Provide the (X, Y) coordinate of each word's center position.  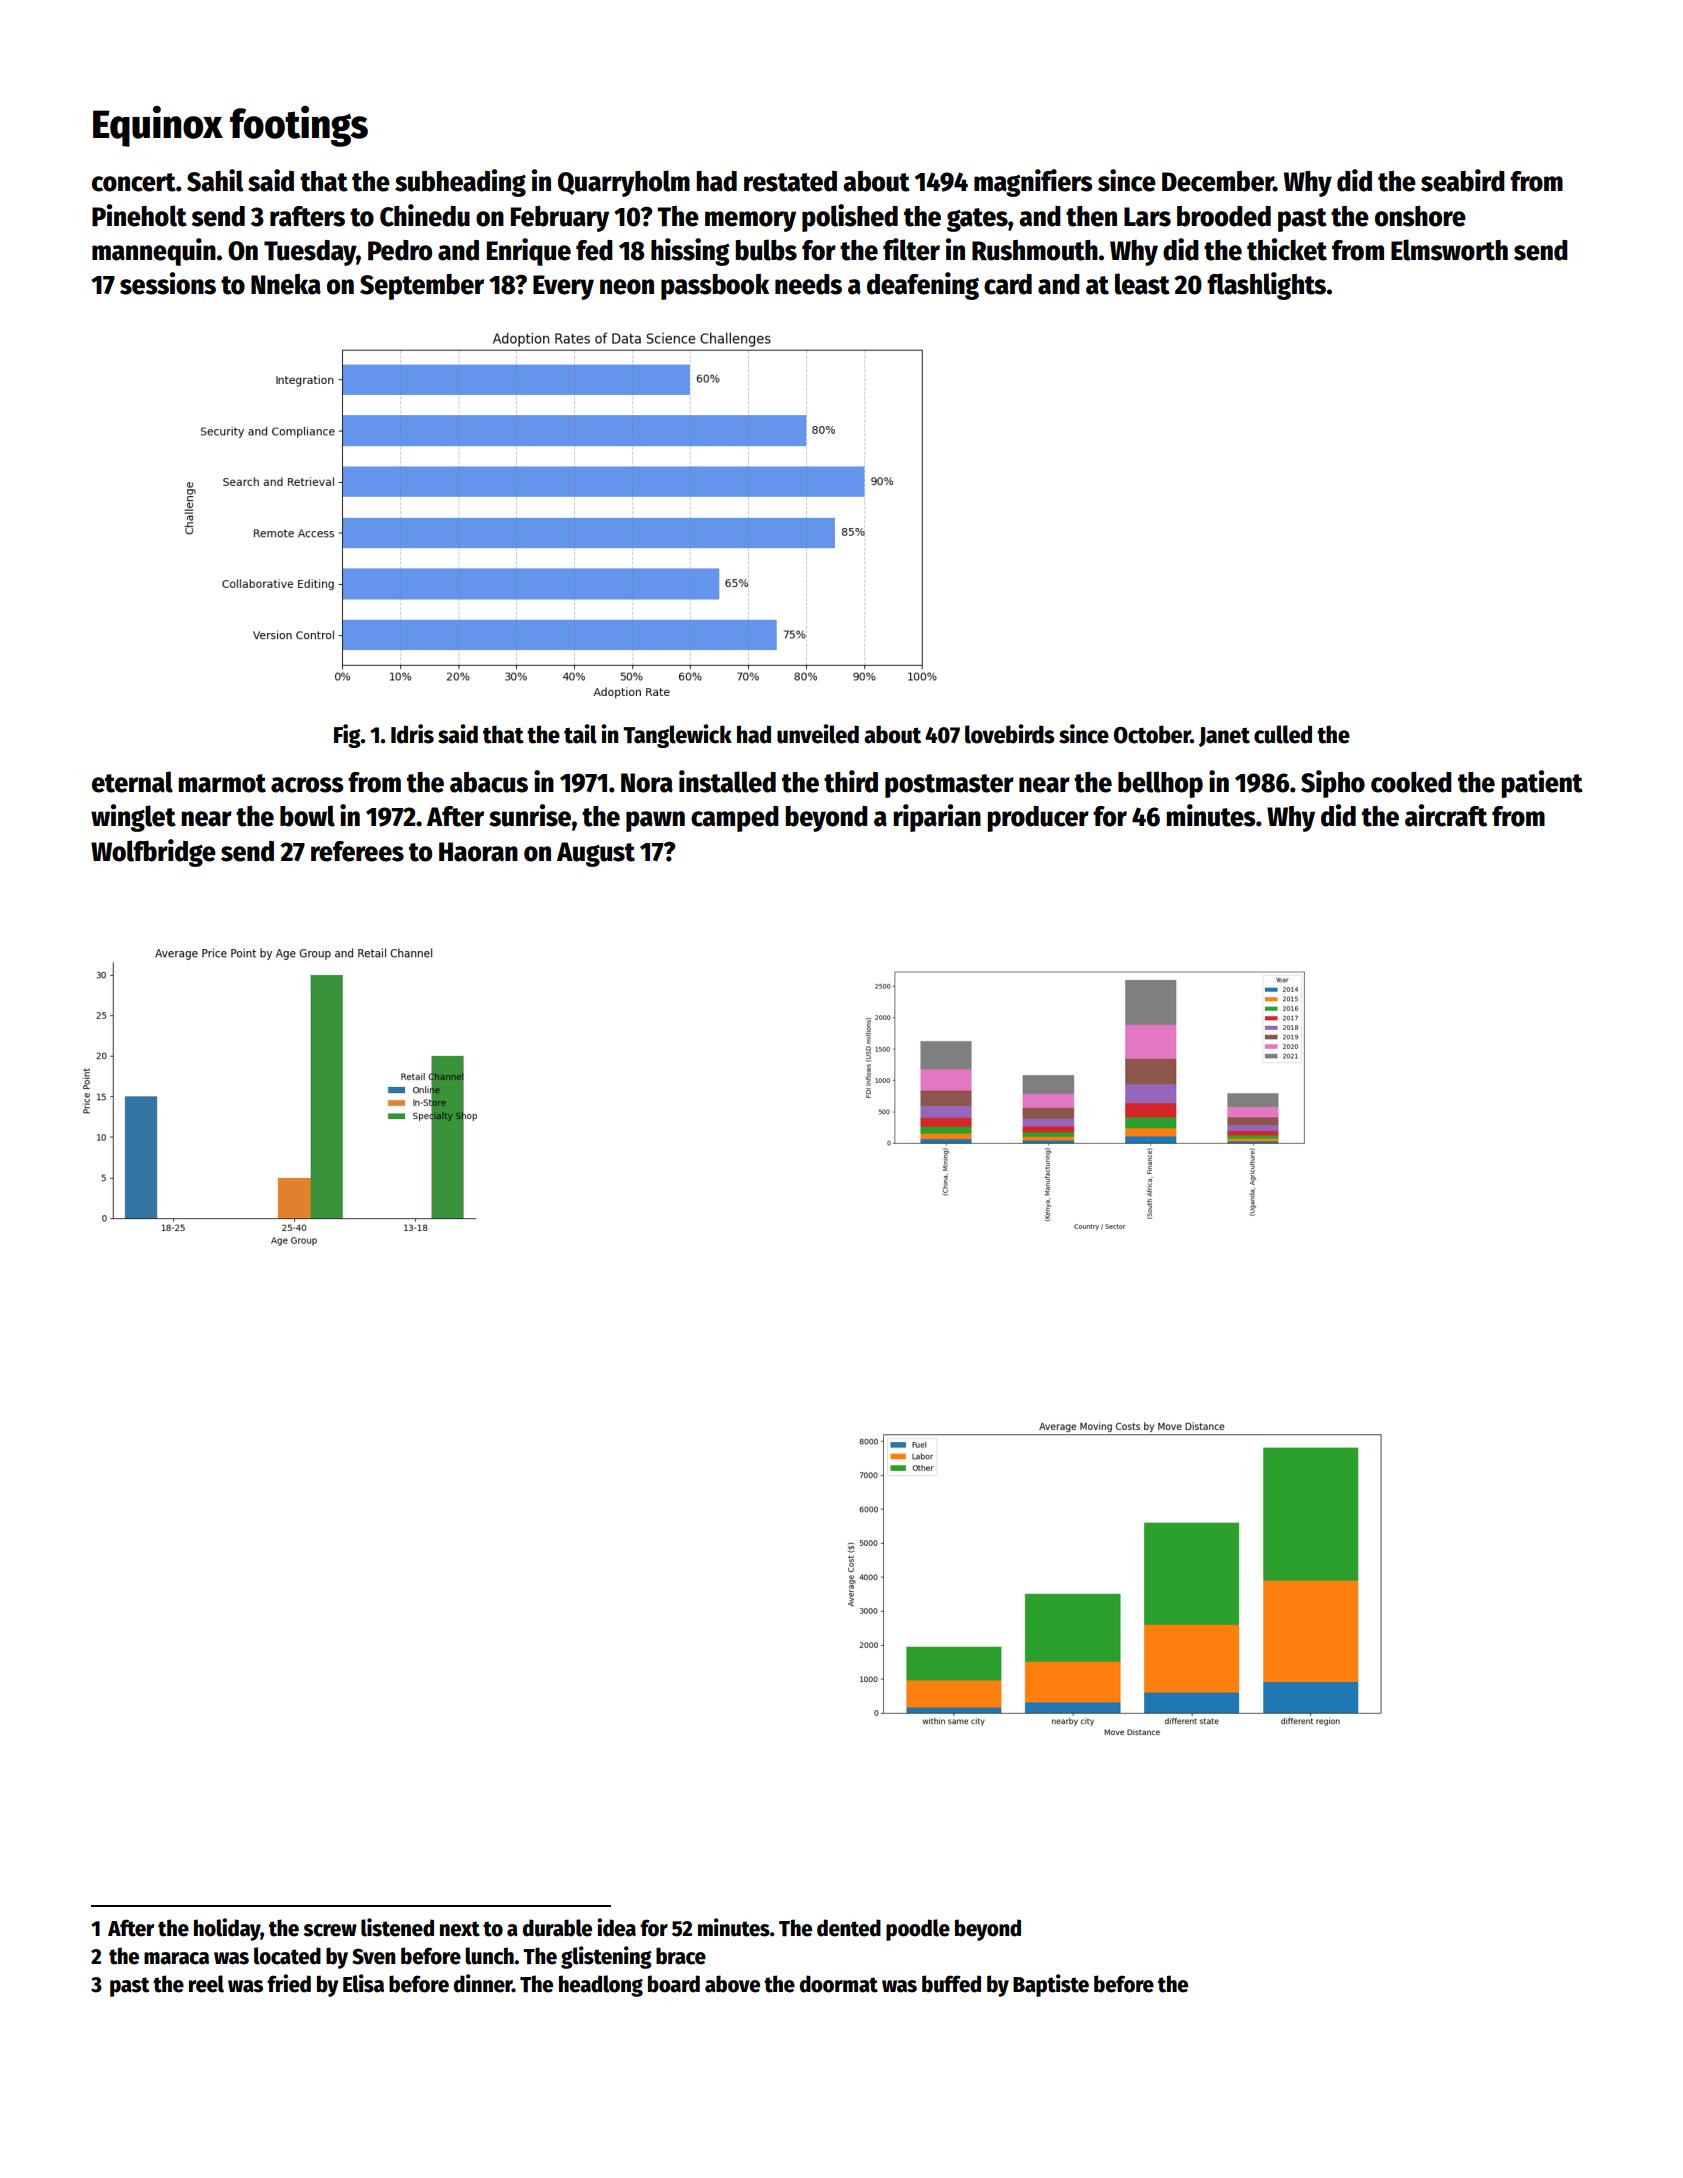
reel (206, 1984)
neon (627, 287)
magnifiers (1033, 183)
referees (357, 851)
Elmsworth (1449, 250)
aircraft (1446, 815)
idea (616, 1927)
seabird (1463, 180)
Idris (412, 734)
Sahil (215, 180)
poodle (918, 1930)
